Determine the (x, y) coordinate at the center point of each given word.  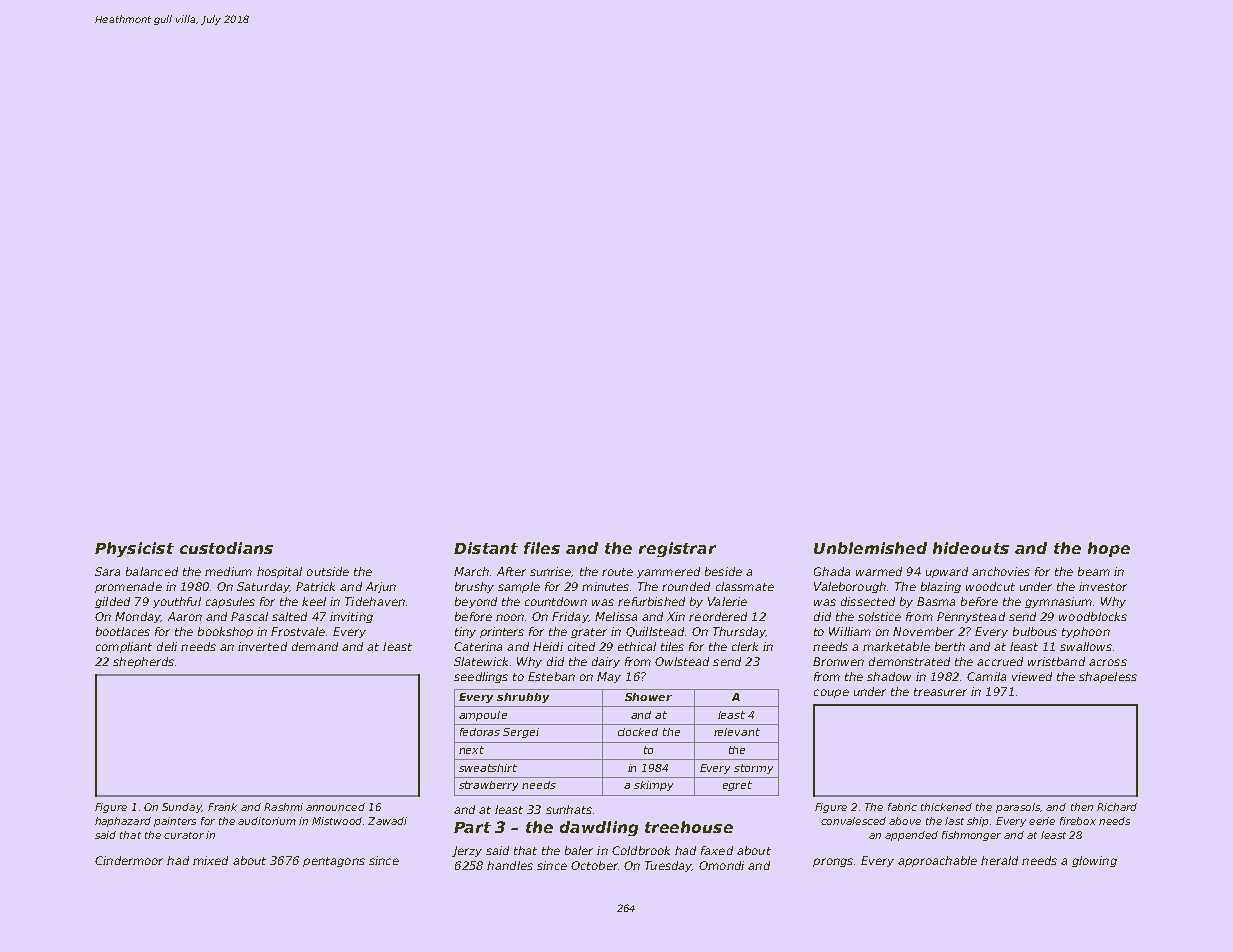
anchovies (1001, 571)
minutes (605, 586)
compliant (124, 647)
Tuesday (668, 866)
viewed (1032, 676)
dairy (606, 662)
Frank (222, 807)
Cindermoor (129, 860)
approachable (937, 861)
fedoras (480, 732)
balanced (152, 571)
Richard (1117, 807)
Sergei (521, 733)
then (1082, 807)
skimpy (653, 786)
